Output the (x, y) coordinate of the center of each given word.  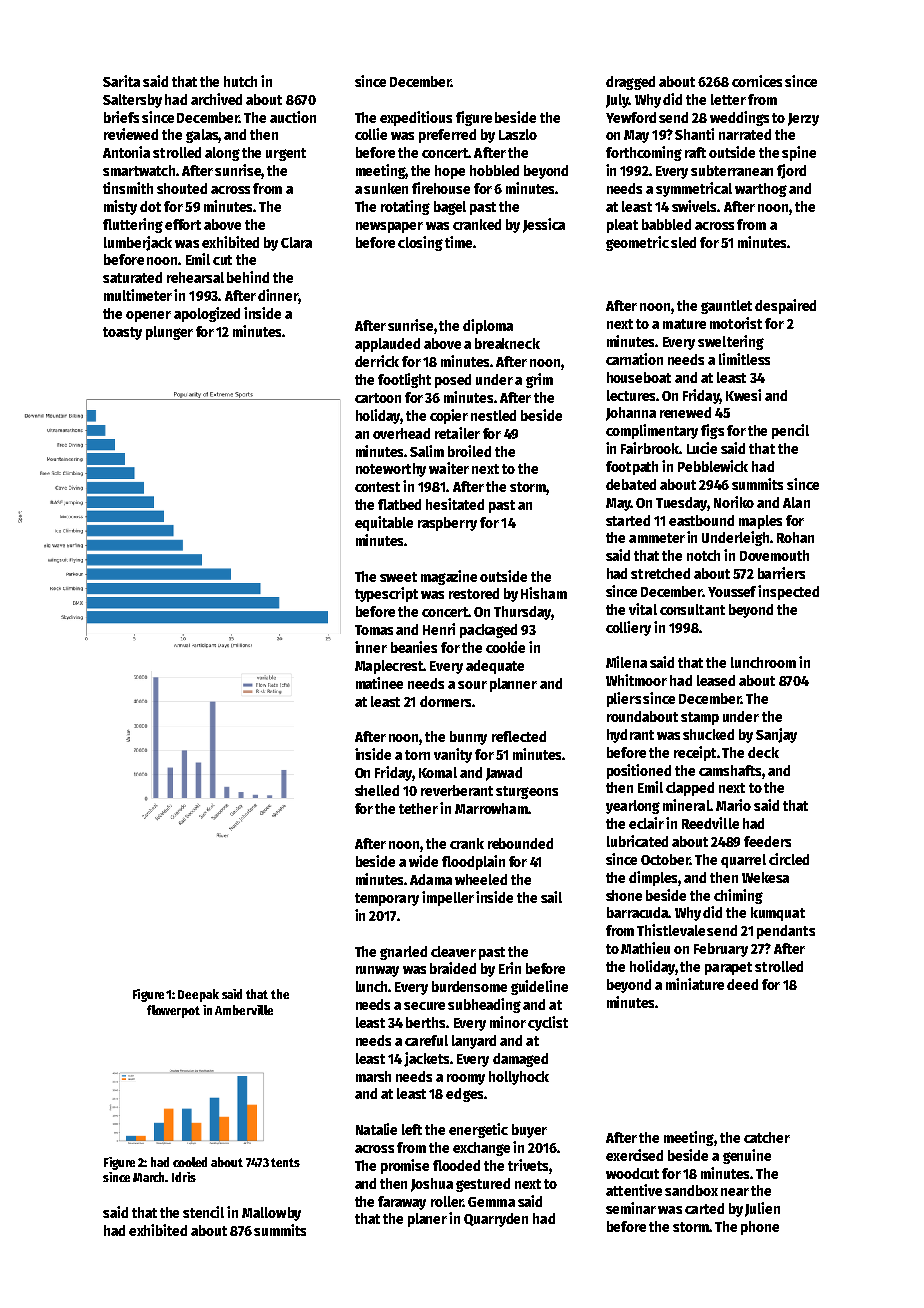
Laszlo (518, 134)
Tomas (374, 630)
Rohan (795, 537)
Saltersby (132, 101)
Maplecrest (389, 667)
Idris (184, 1177)
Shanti (694, 134)
